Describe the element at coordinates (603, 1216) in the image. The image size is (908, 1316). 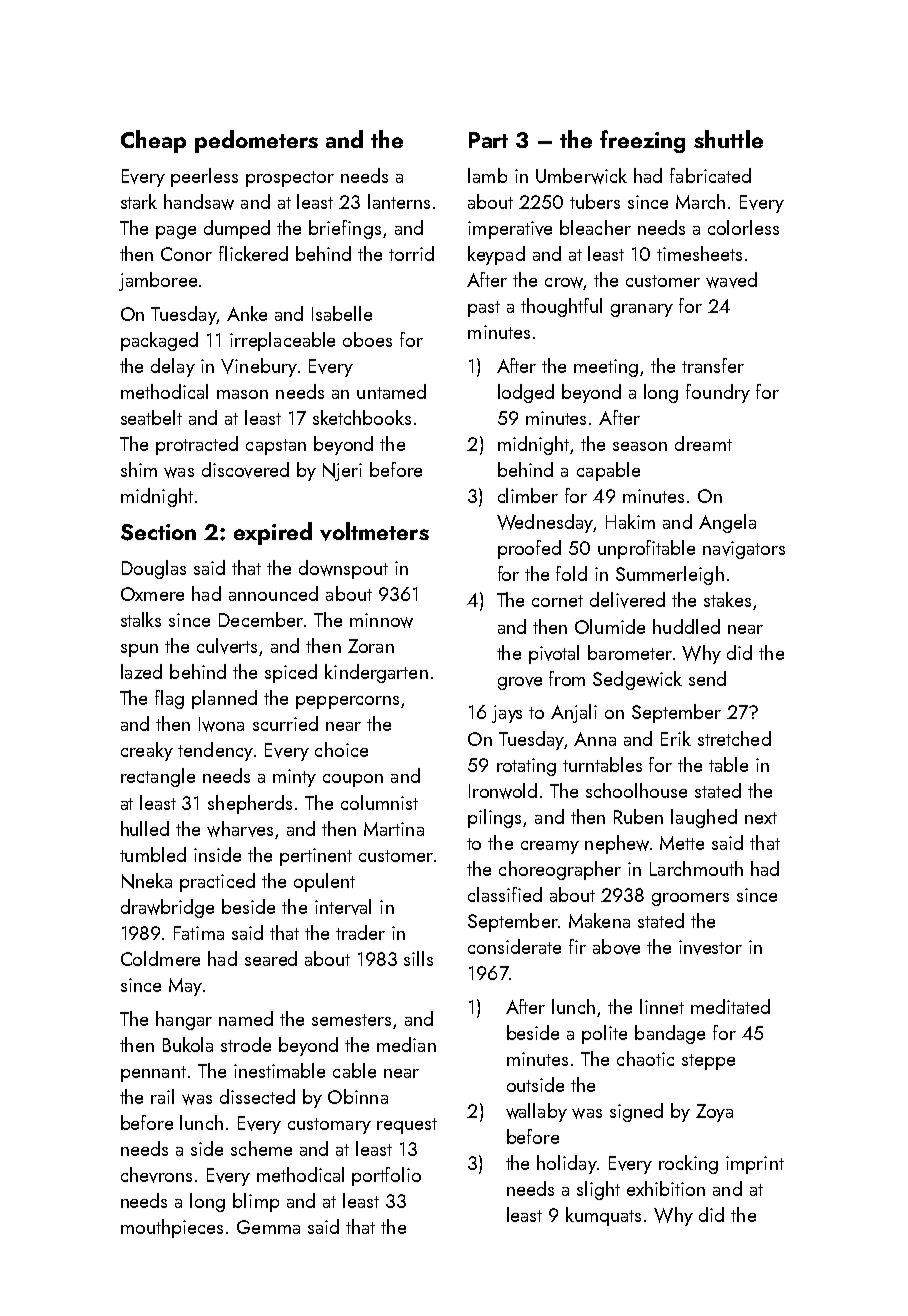
I see `kumquats` at that location.
